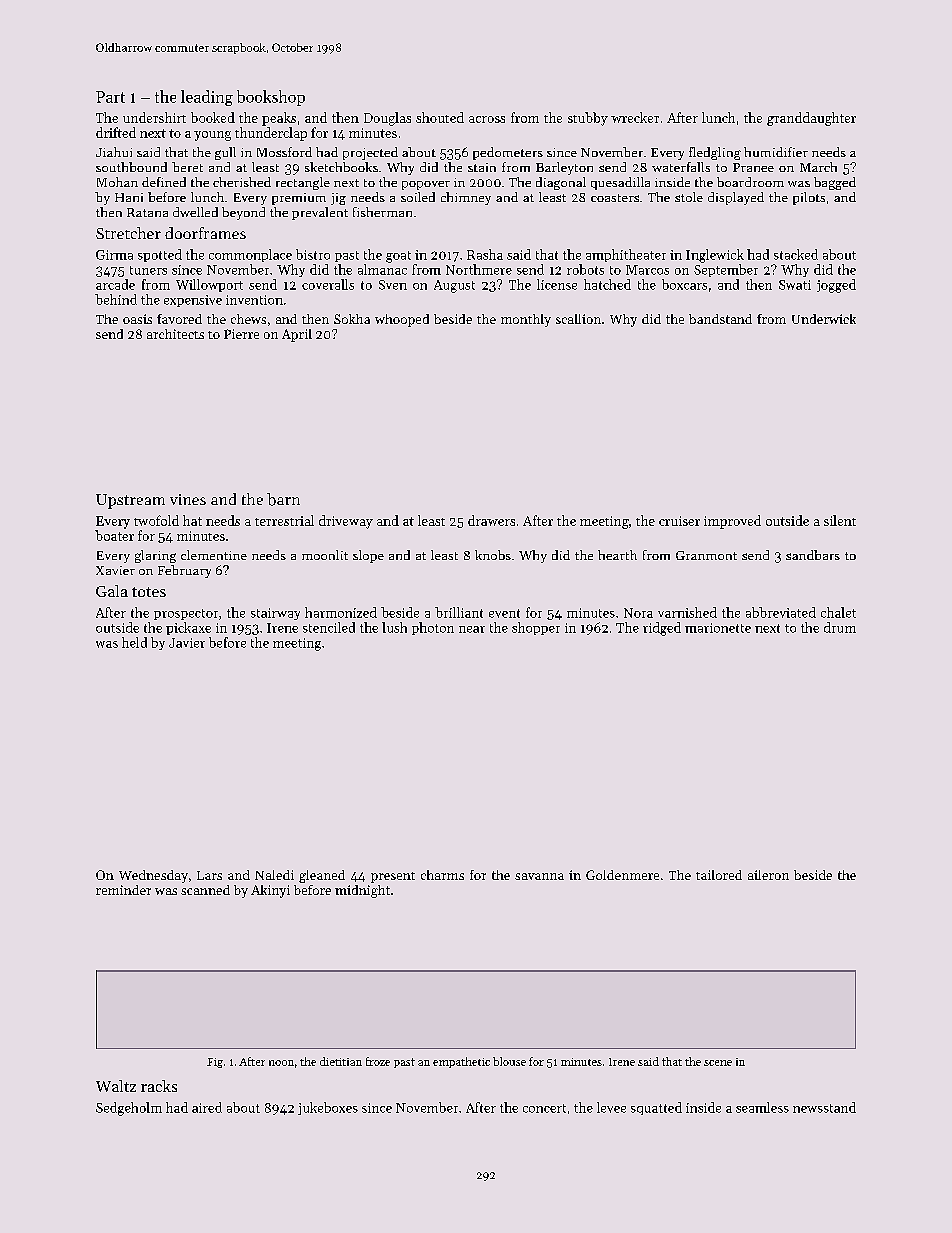 The width and height of the screenshot is (952, 1233). What do you see at coordinates (776, 152) in the screenshot?
I see `humidifier` at bounding box center [776, 152].
